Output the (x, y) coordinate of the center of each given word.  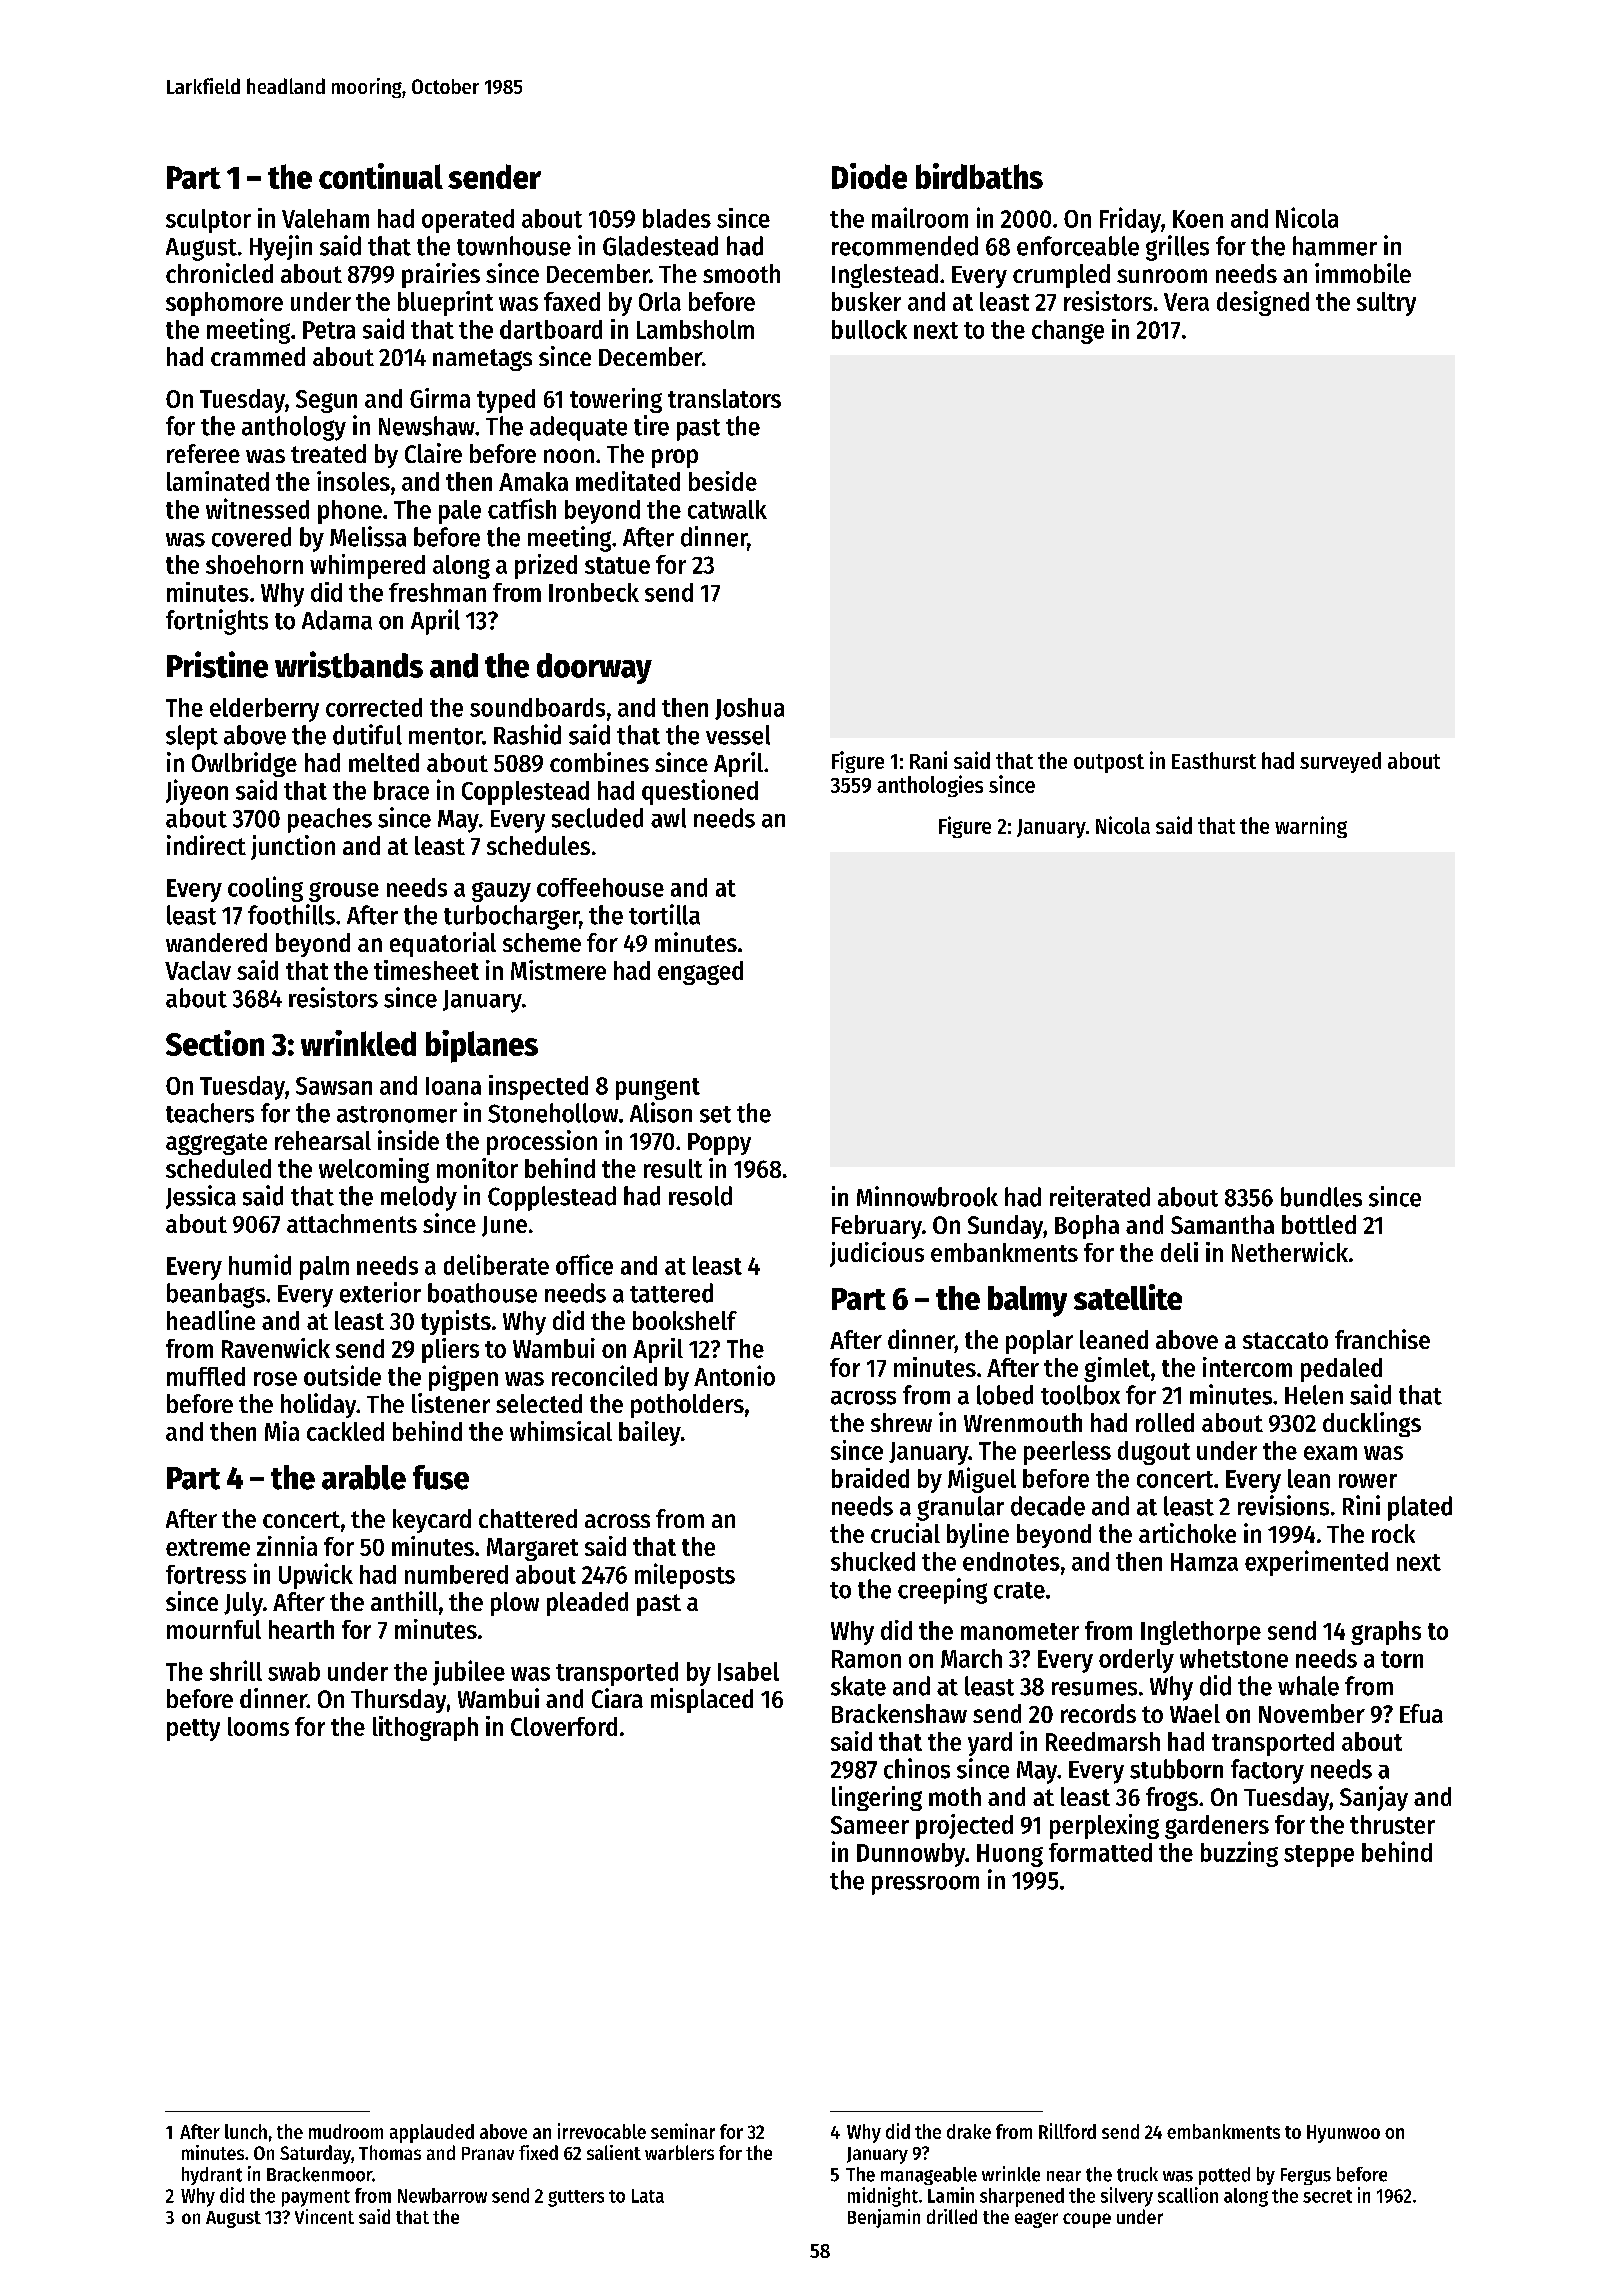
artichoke (1187, 1533)
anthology (294, 428)
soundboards (537, 707)
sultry (1386, 304)
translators (724, 398)
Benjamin (884, 2218)
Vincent (324, 2216)
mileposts (685, 1576)
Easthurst (1214, 760)
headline (211, 1320)
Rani (928, 760)
